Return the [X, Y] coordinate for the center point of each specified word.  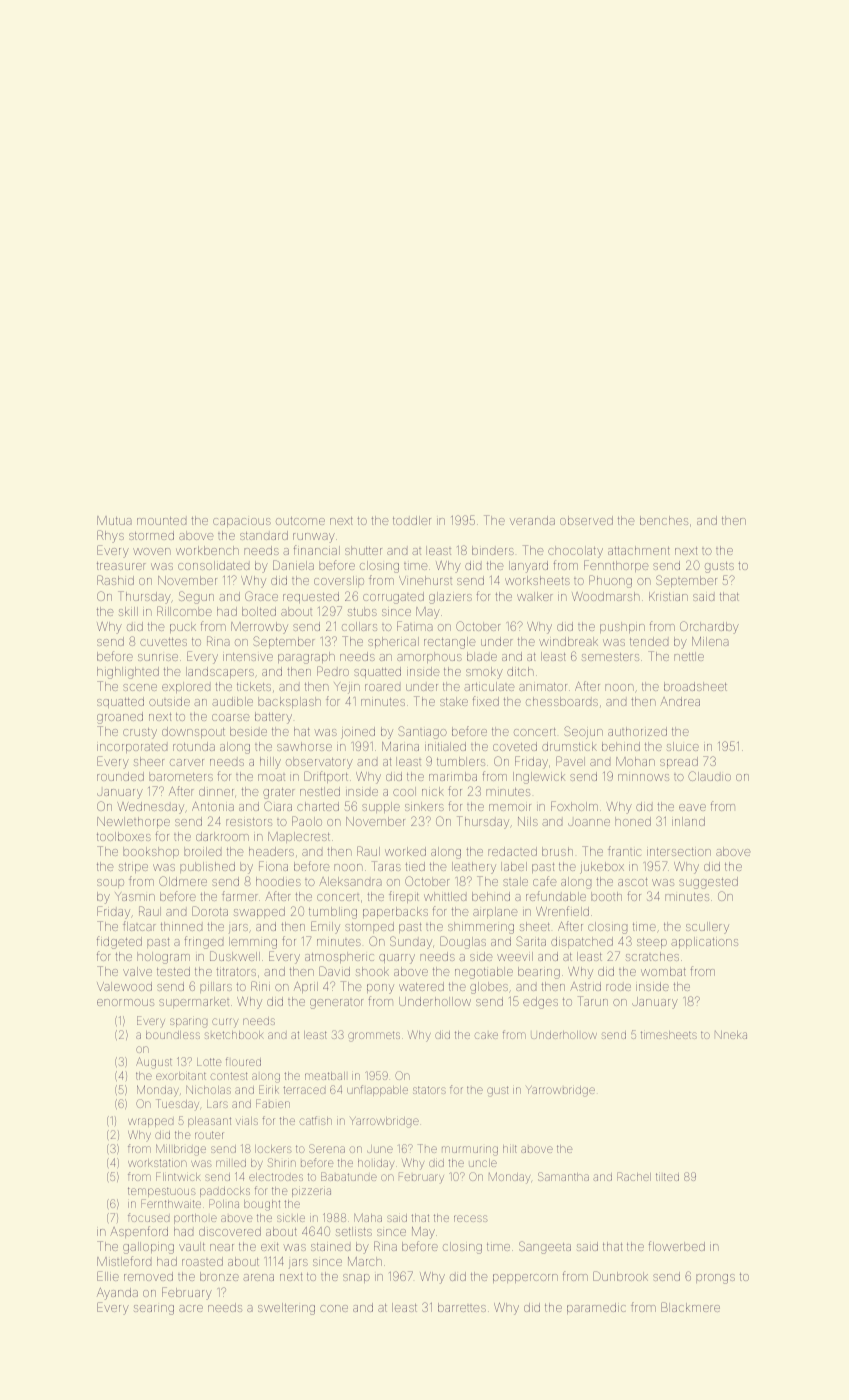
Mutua [114, 520]
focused [148, 1217]
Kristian [668, 596]
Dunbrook [620, 1276]
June [380, 1149]
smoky [484, 673]
